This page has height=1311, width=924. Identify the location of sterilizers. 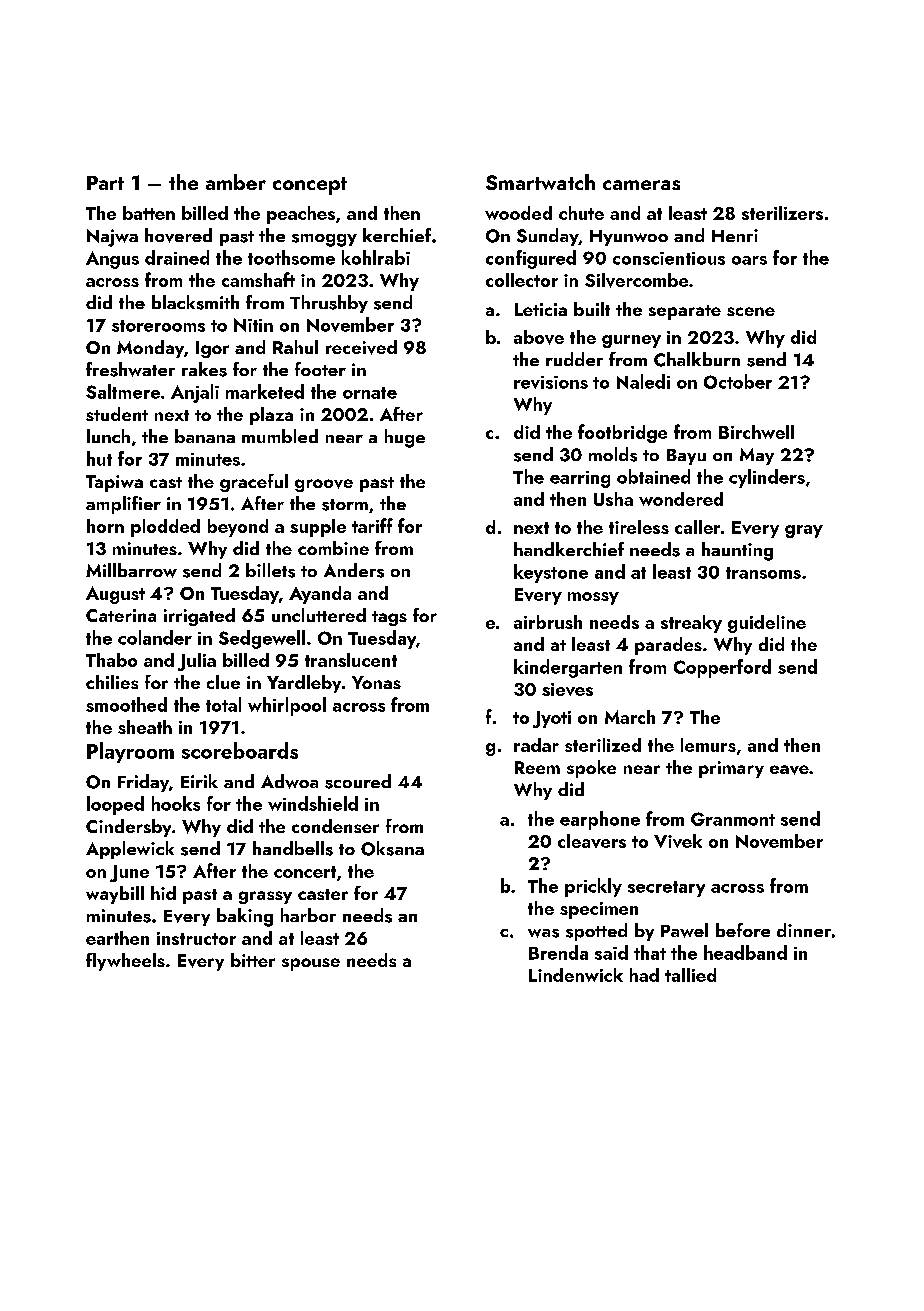
(782, 213).
